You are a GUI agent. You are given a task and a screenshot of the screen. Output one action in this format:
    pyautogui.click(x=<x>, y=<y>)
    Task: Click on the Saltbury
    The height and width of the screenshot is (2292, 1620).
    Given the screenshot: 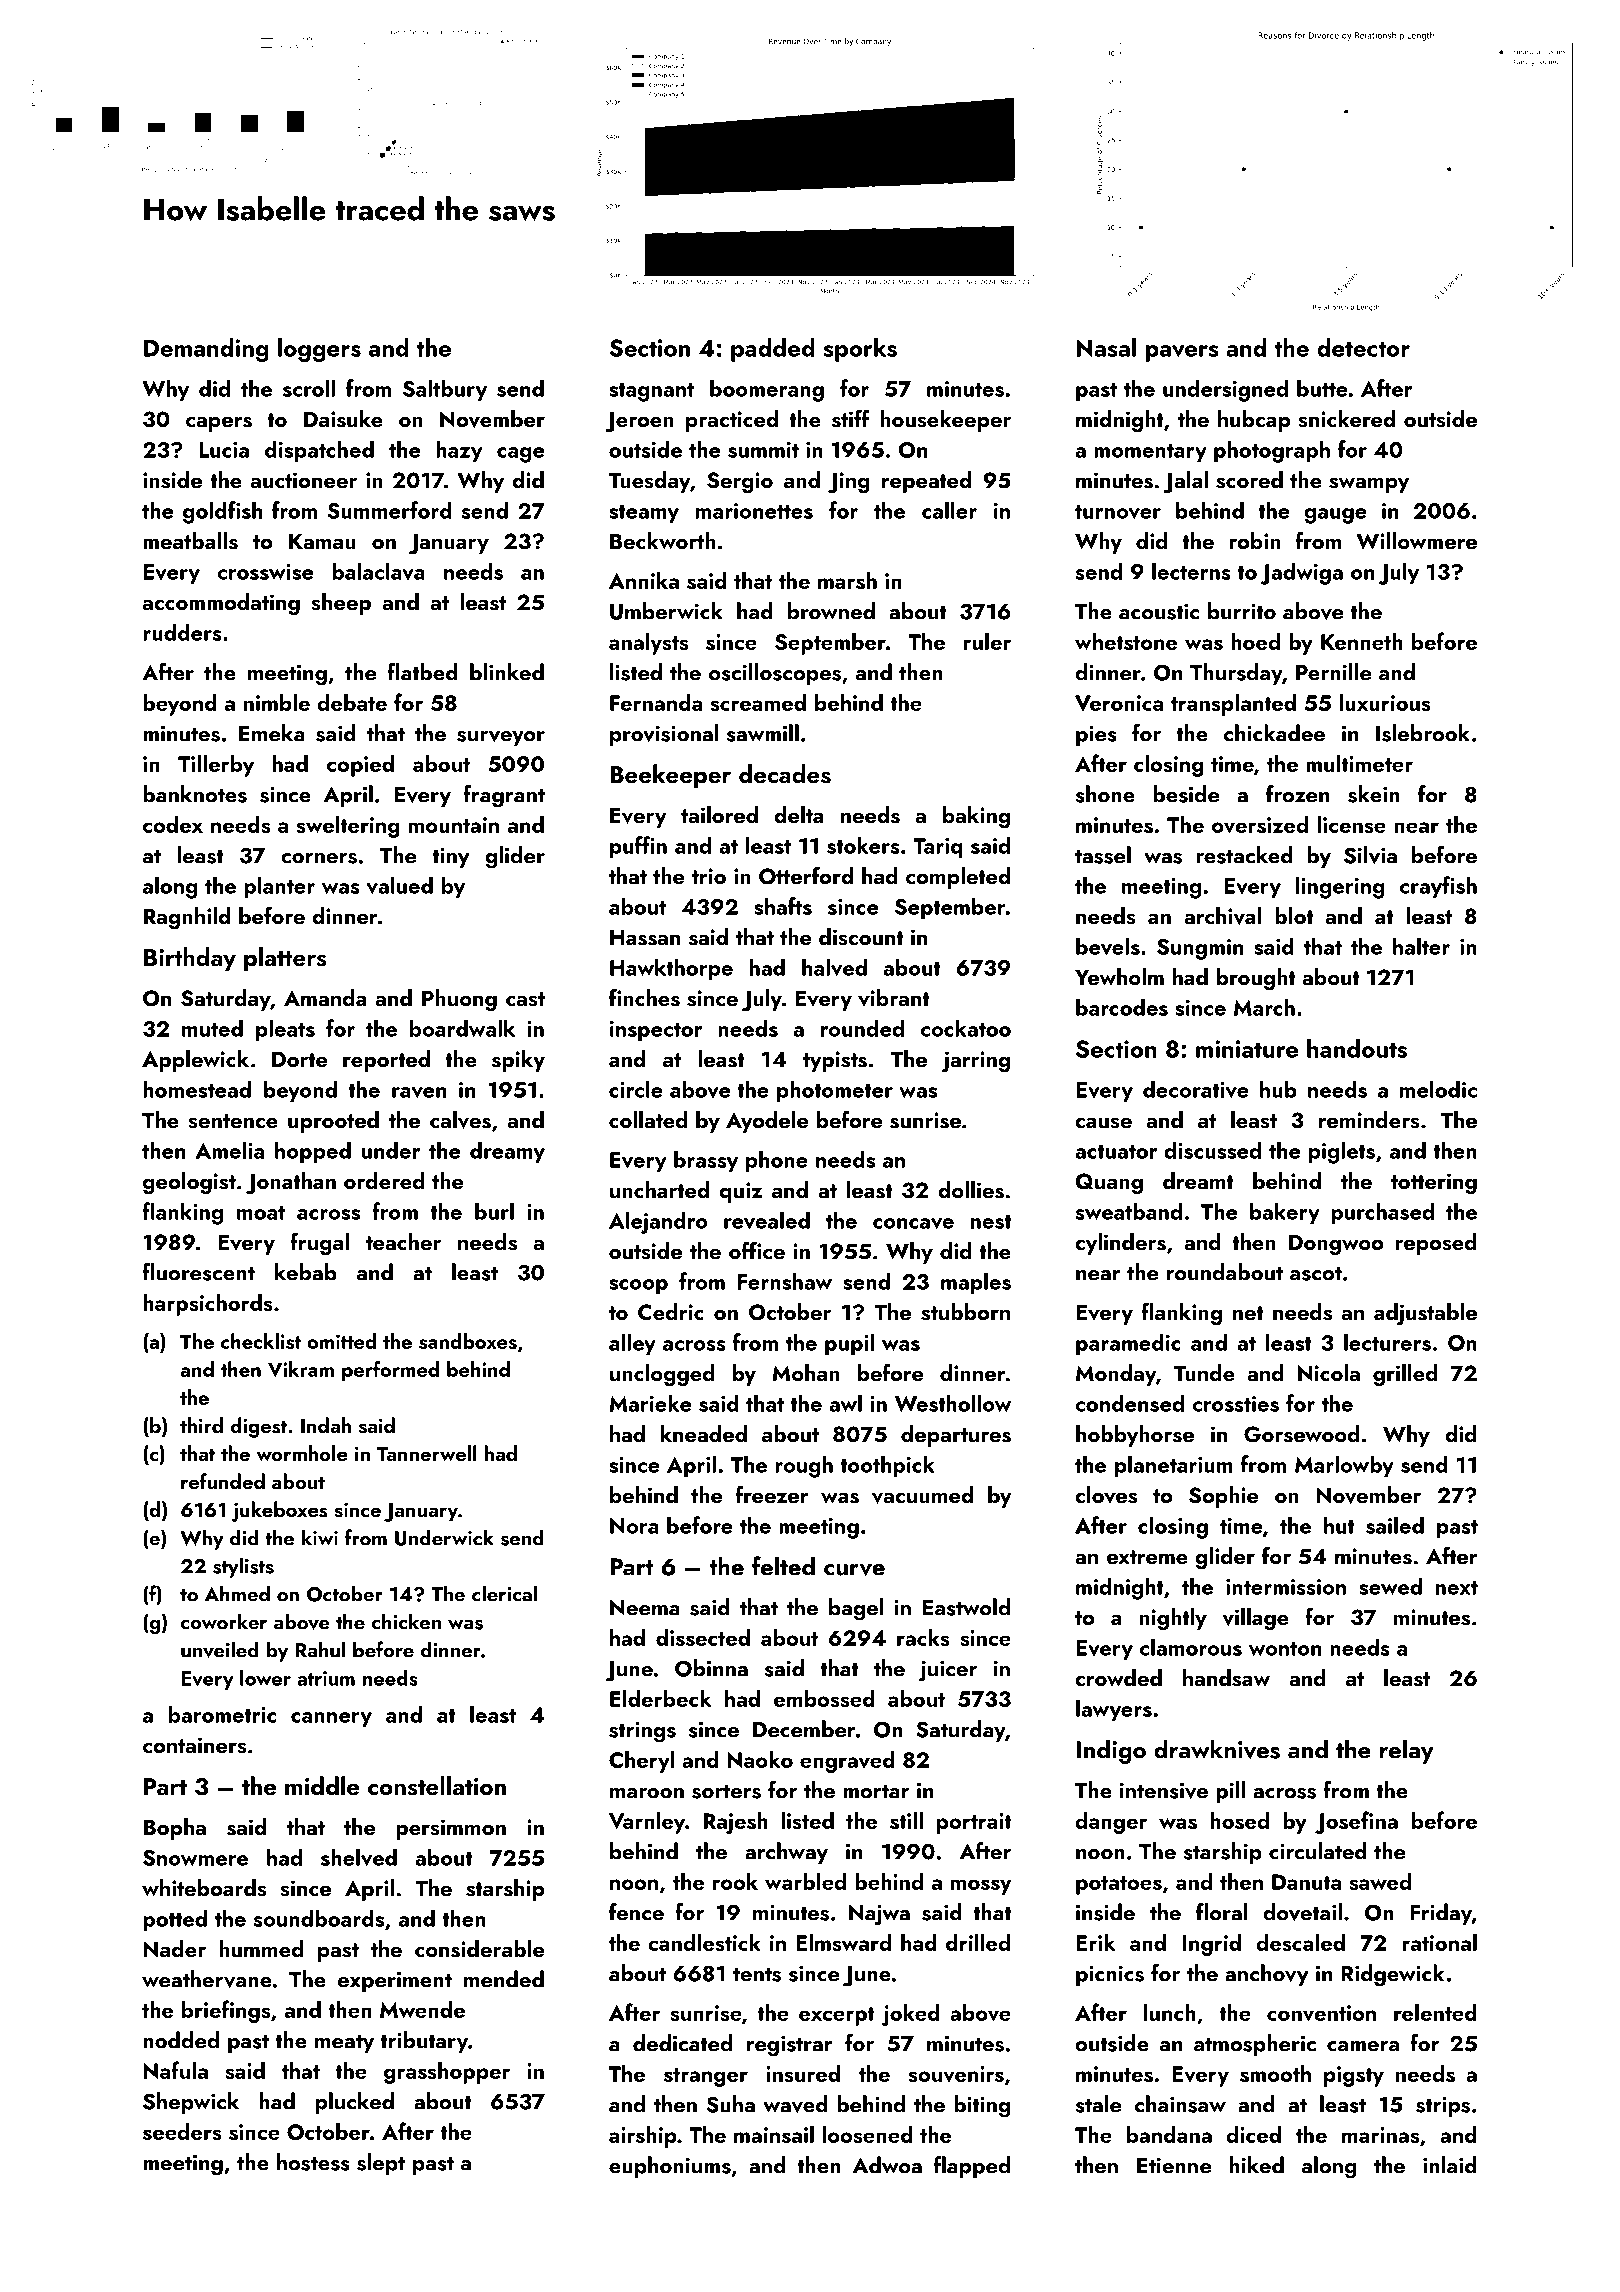 What is the action you would take?
    pyautogui.click(x=445, y=390)
